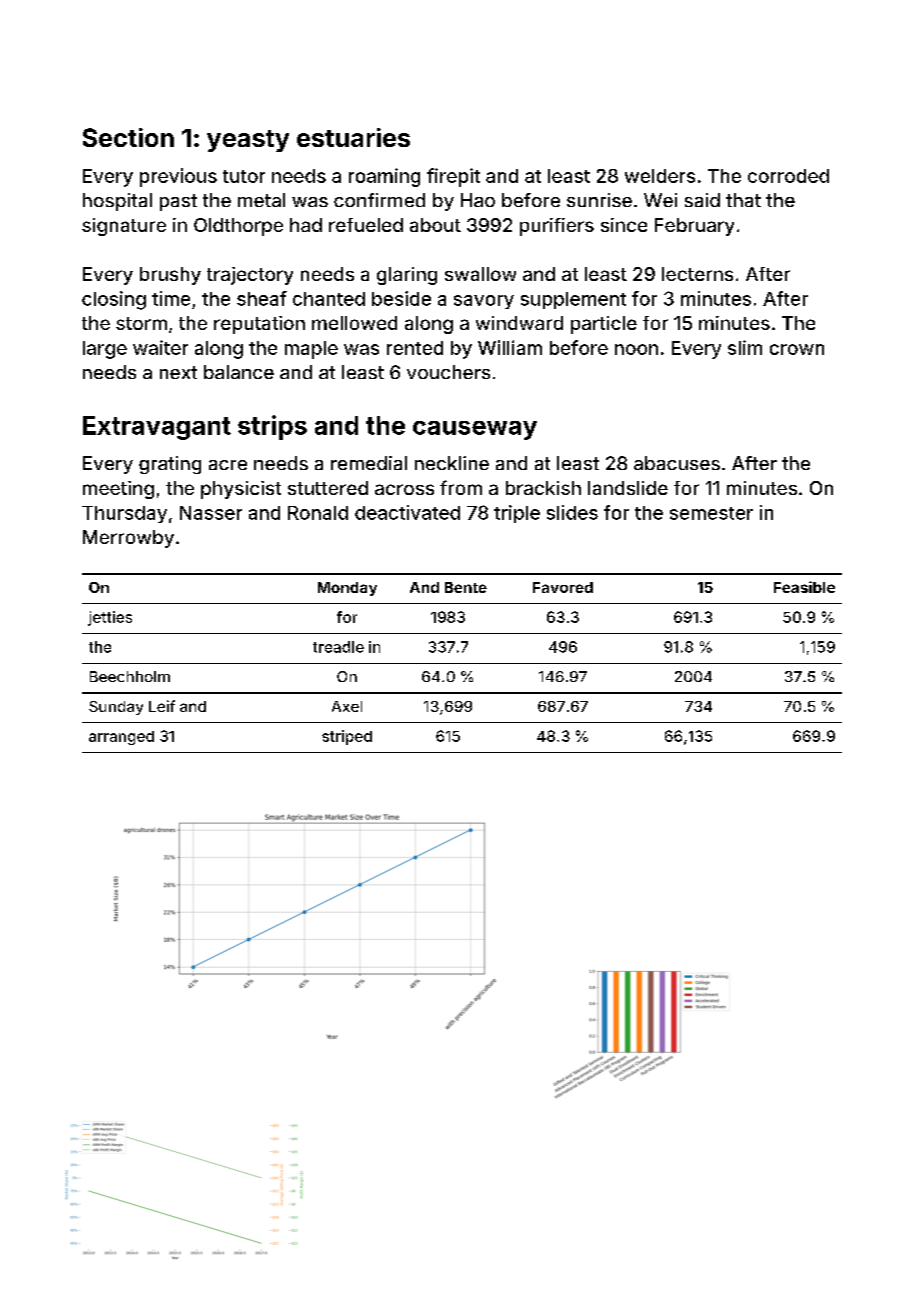 The height and width of the screenshot is (1308, 924). What do you see at coordinates (110, 618) in the screenshot?
I see `jetties` at bounding box center [110, 618].
